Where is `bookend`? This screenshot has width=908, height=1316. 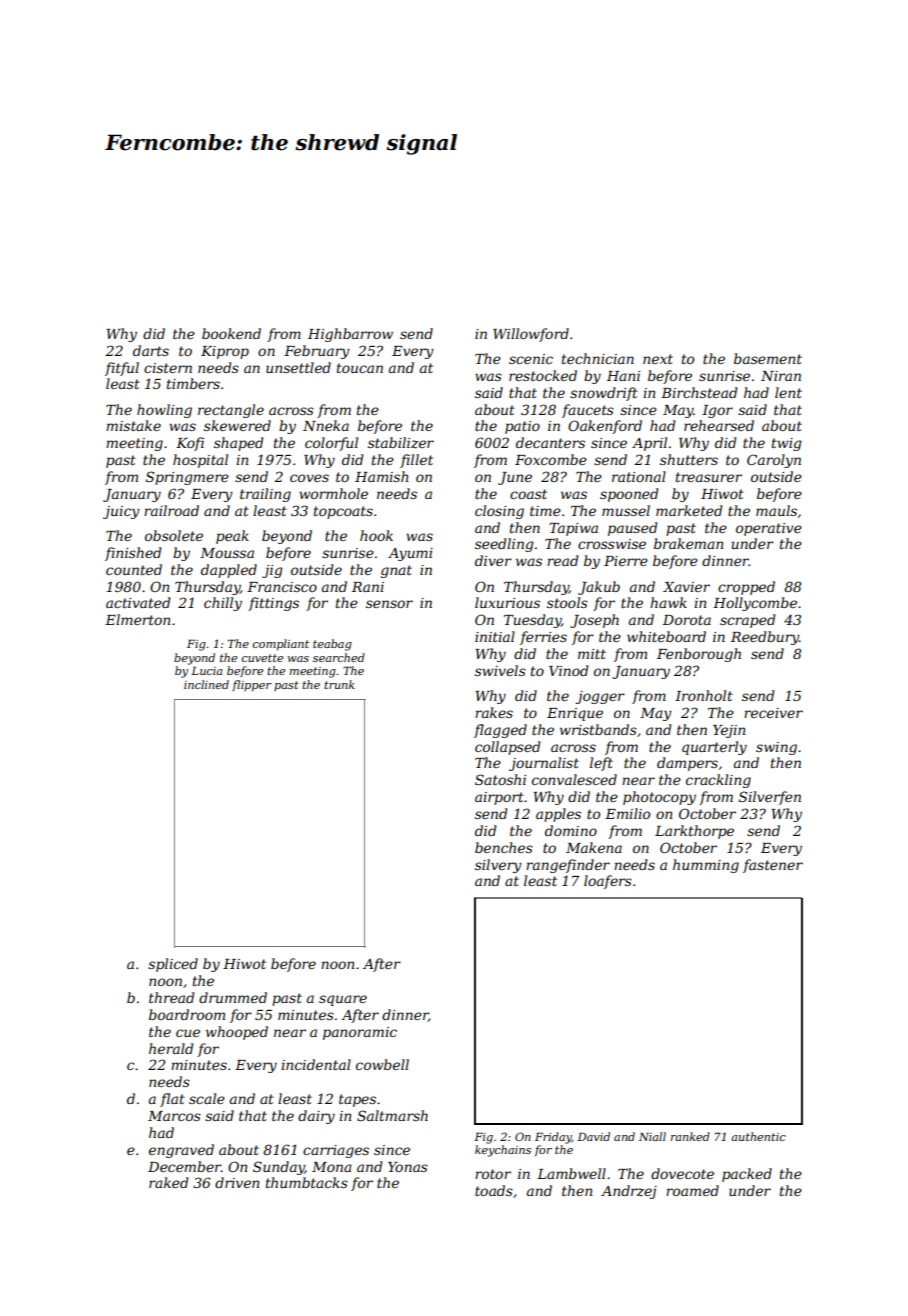 bookend is located at coordinates (231, 333).
